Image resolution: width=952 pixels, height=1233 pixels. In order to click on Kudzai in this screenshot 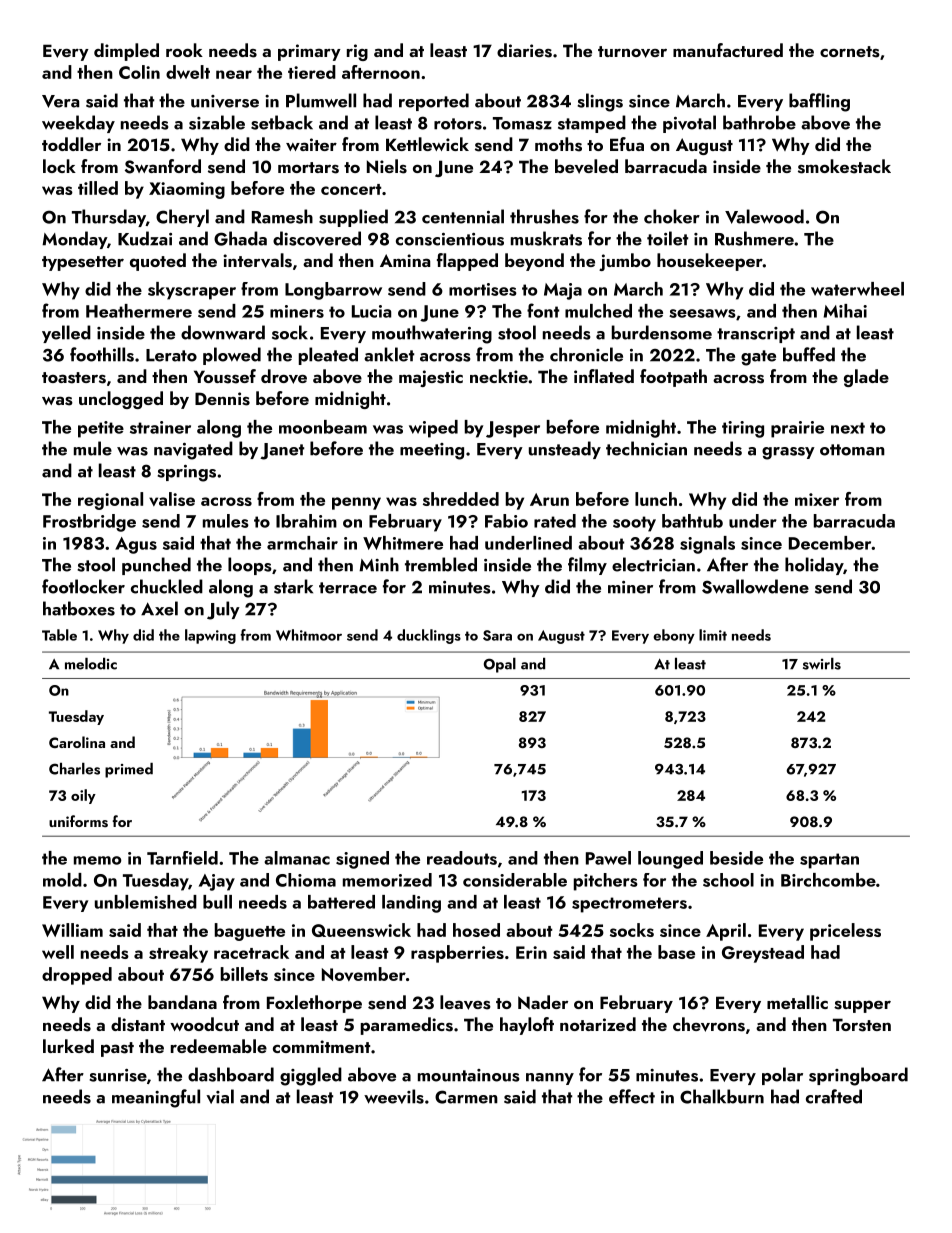, I will do `click(145, 238)`.
